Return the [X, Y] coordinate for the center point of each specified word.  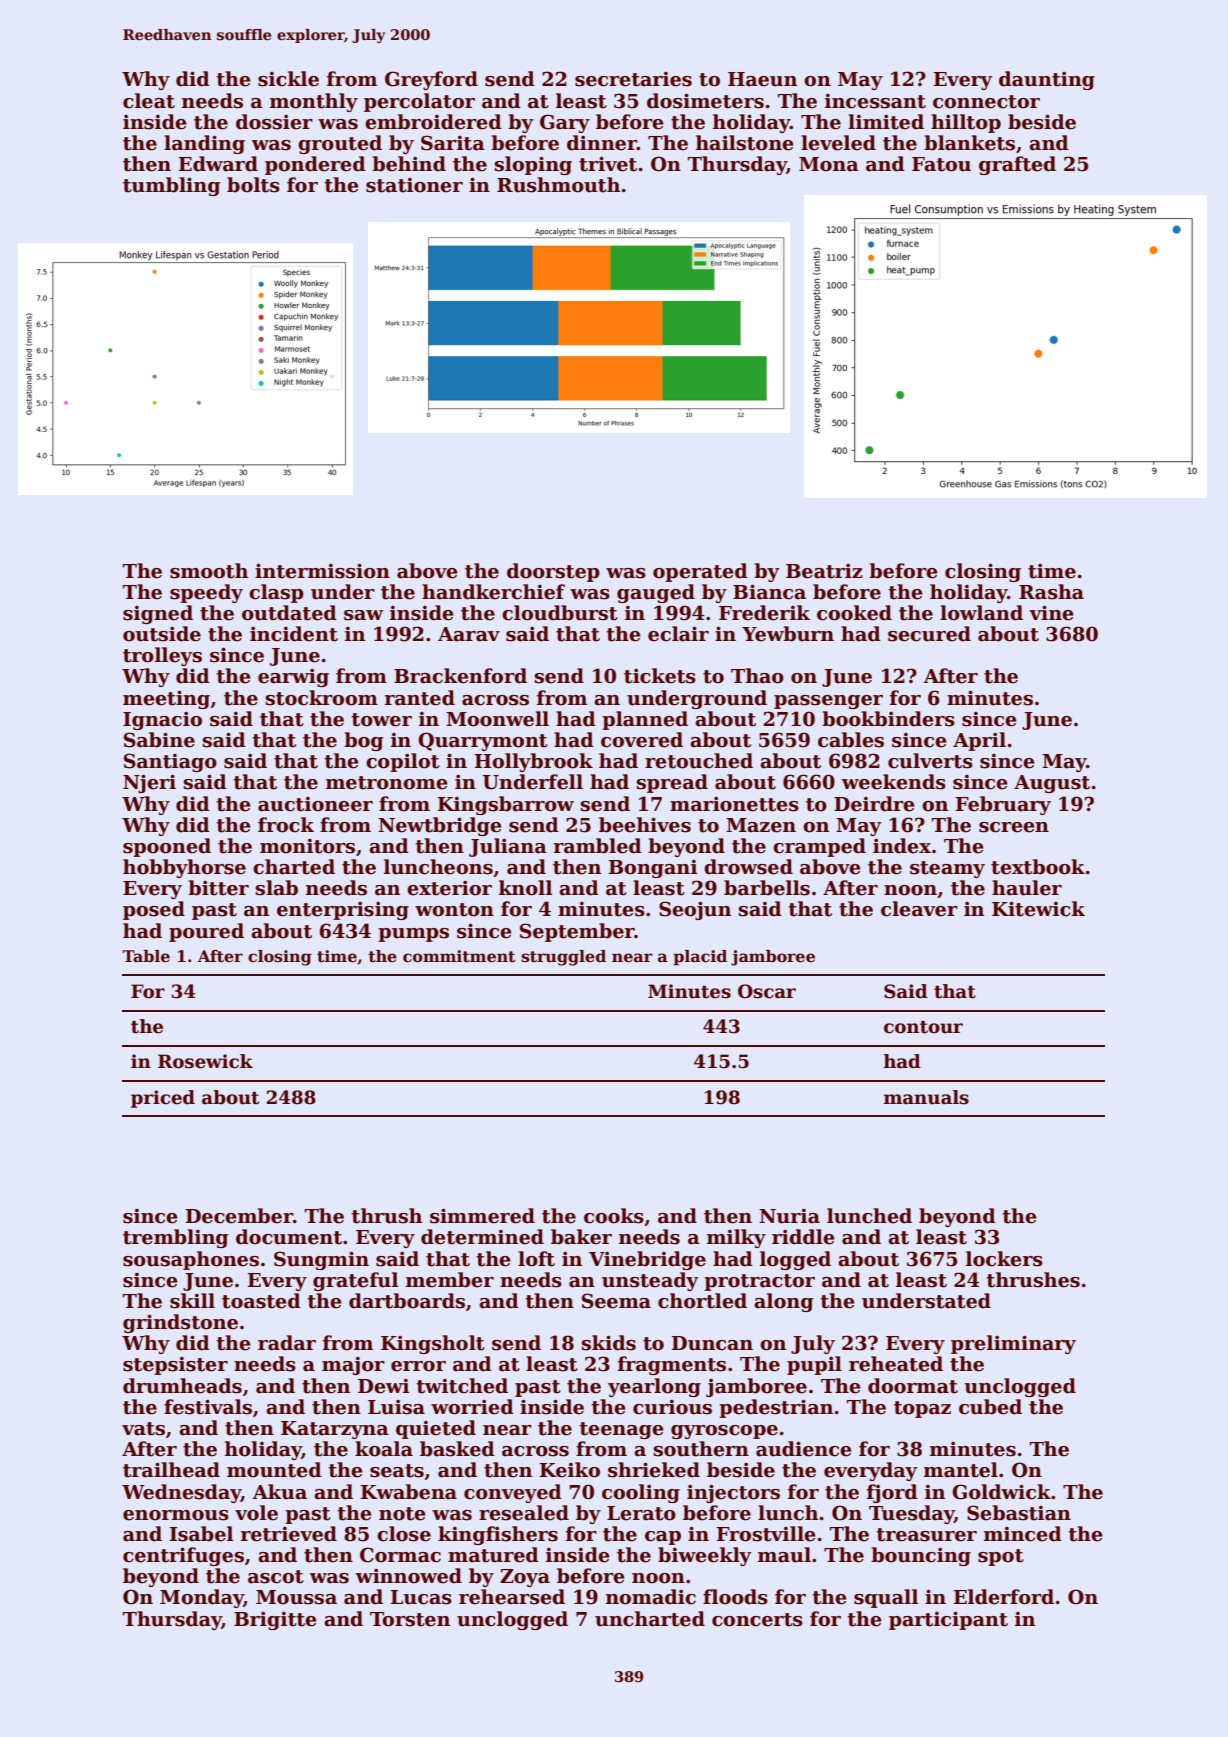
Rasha [1051, 592]
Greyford [431, 80]
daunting [1047, 80]
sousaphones [191, 1260]
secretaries [633, 79]
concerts [757, 1620]
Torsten [410, 1619]
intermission [322, 571]
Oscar [767, 991]
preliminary [1013, 1344]
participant [948, 1620]
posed [154, 910]
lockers [1004, 1259]
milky [736, 1238]
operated [700, 572]
